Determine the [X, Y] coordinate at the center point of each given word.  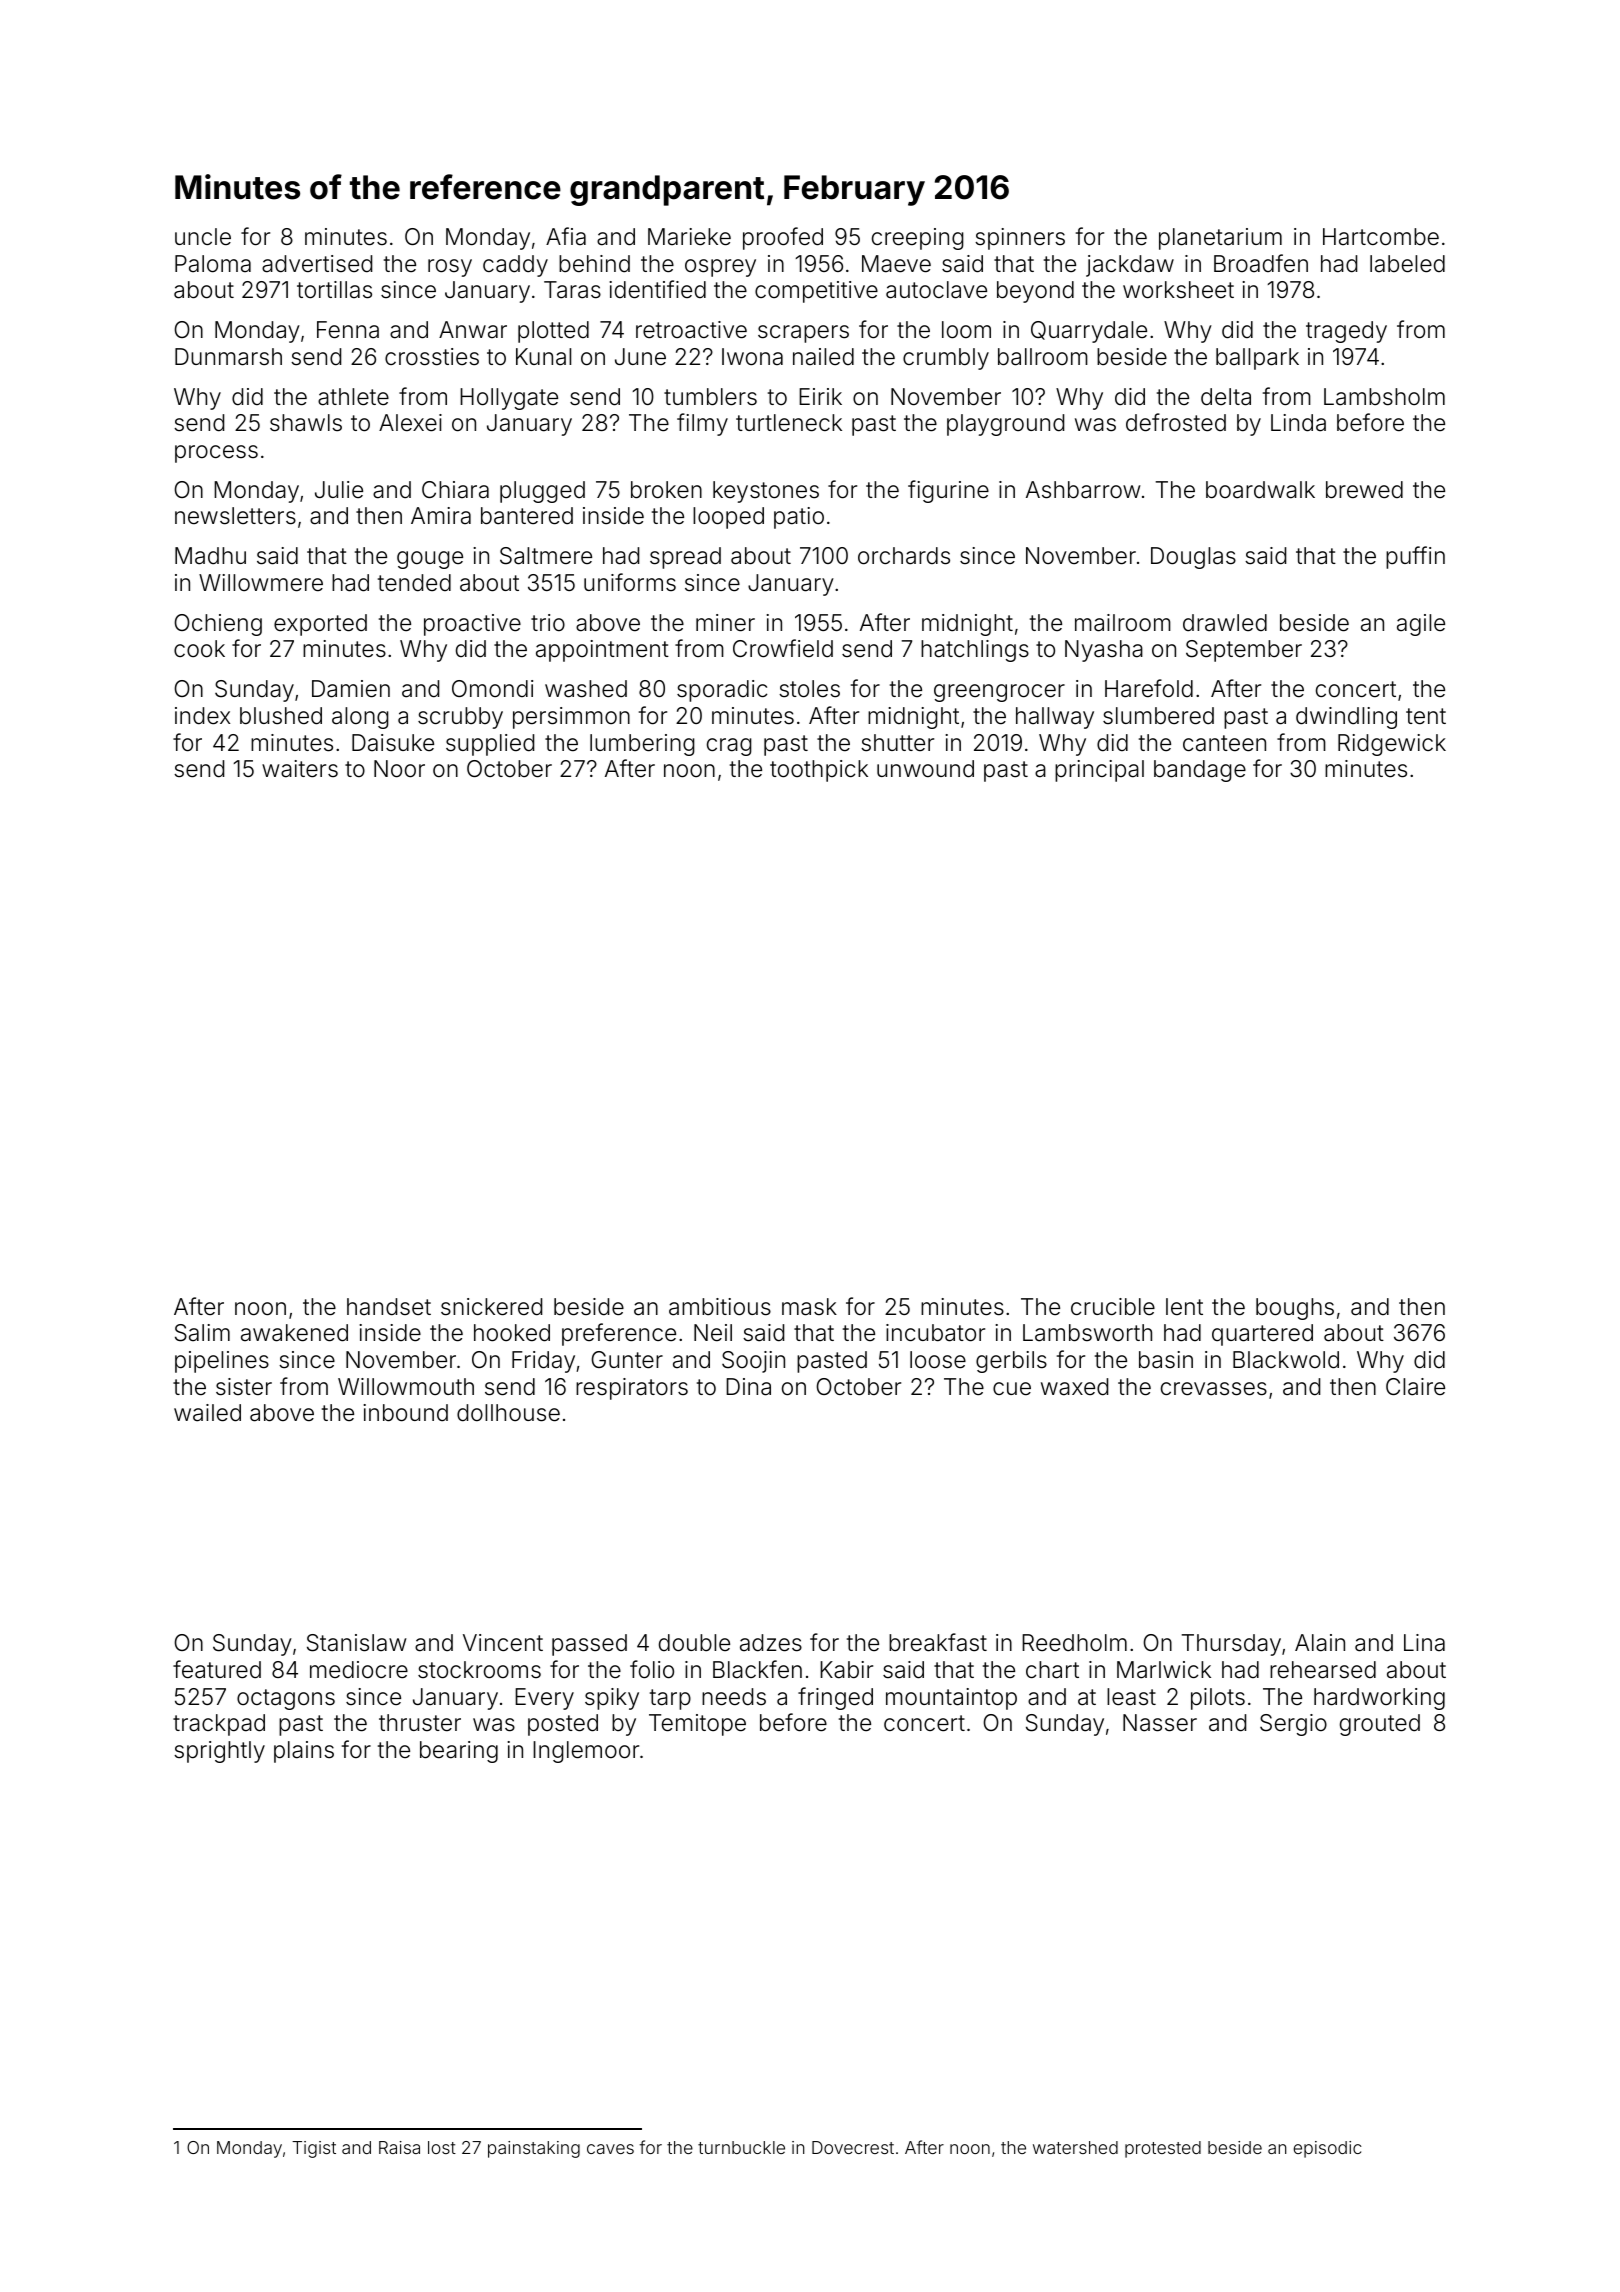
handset [389, 1307]
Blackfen [757, 1669]
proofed [783, 238]
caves [610, 2149]
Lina [1424, 1643]
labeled [1407, 264]
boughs [1295, 1309]
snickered [491, 1307]
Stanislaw [357, 1643]
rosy [450, 268]
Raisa [399, 2147]
